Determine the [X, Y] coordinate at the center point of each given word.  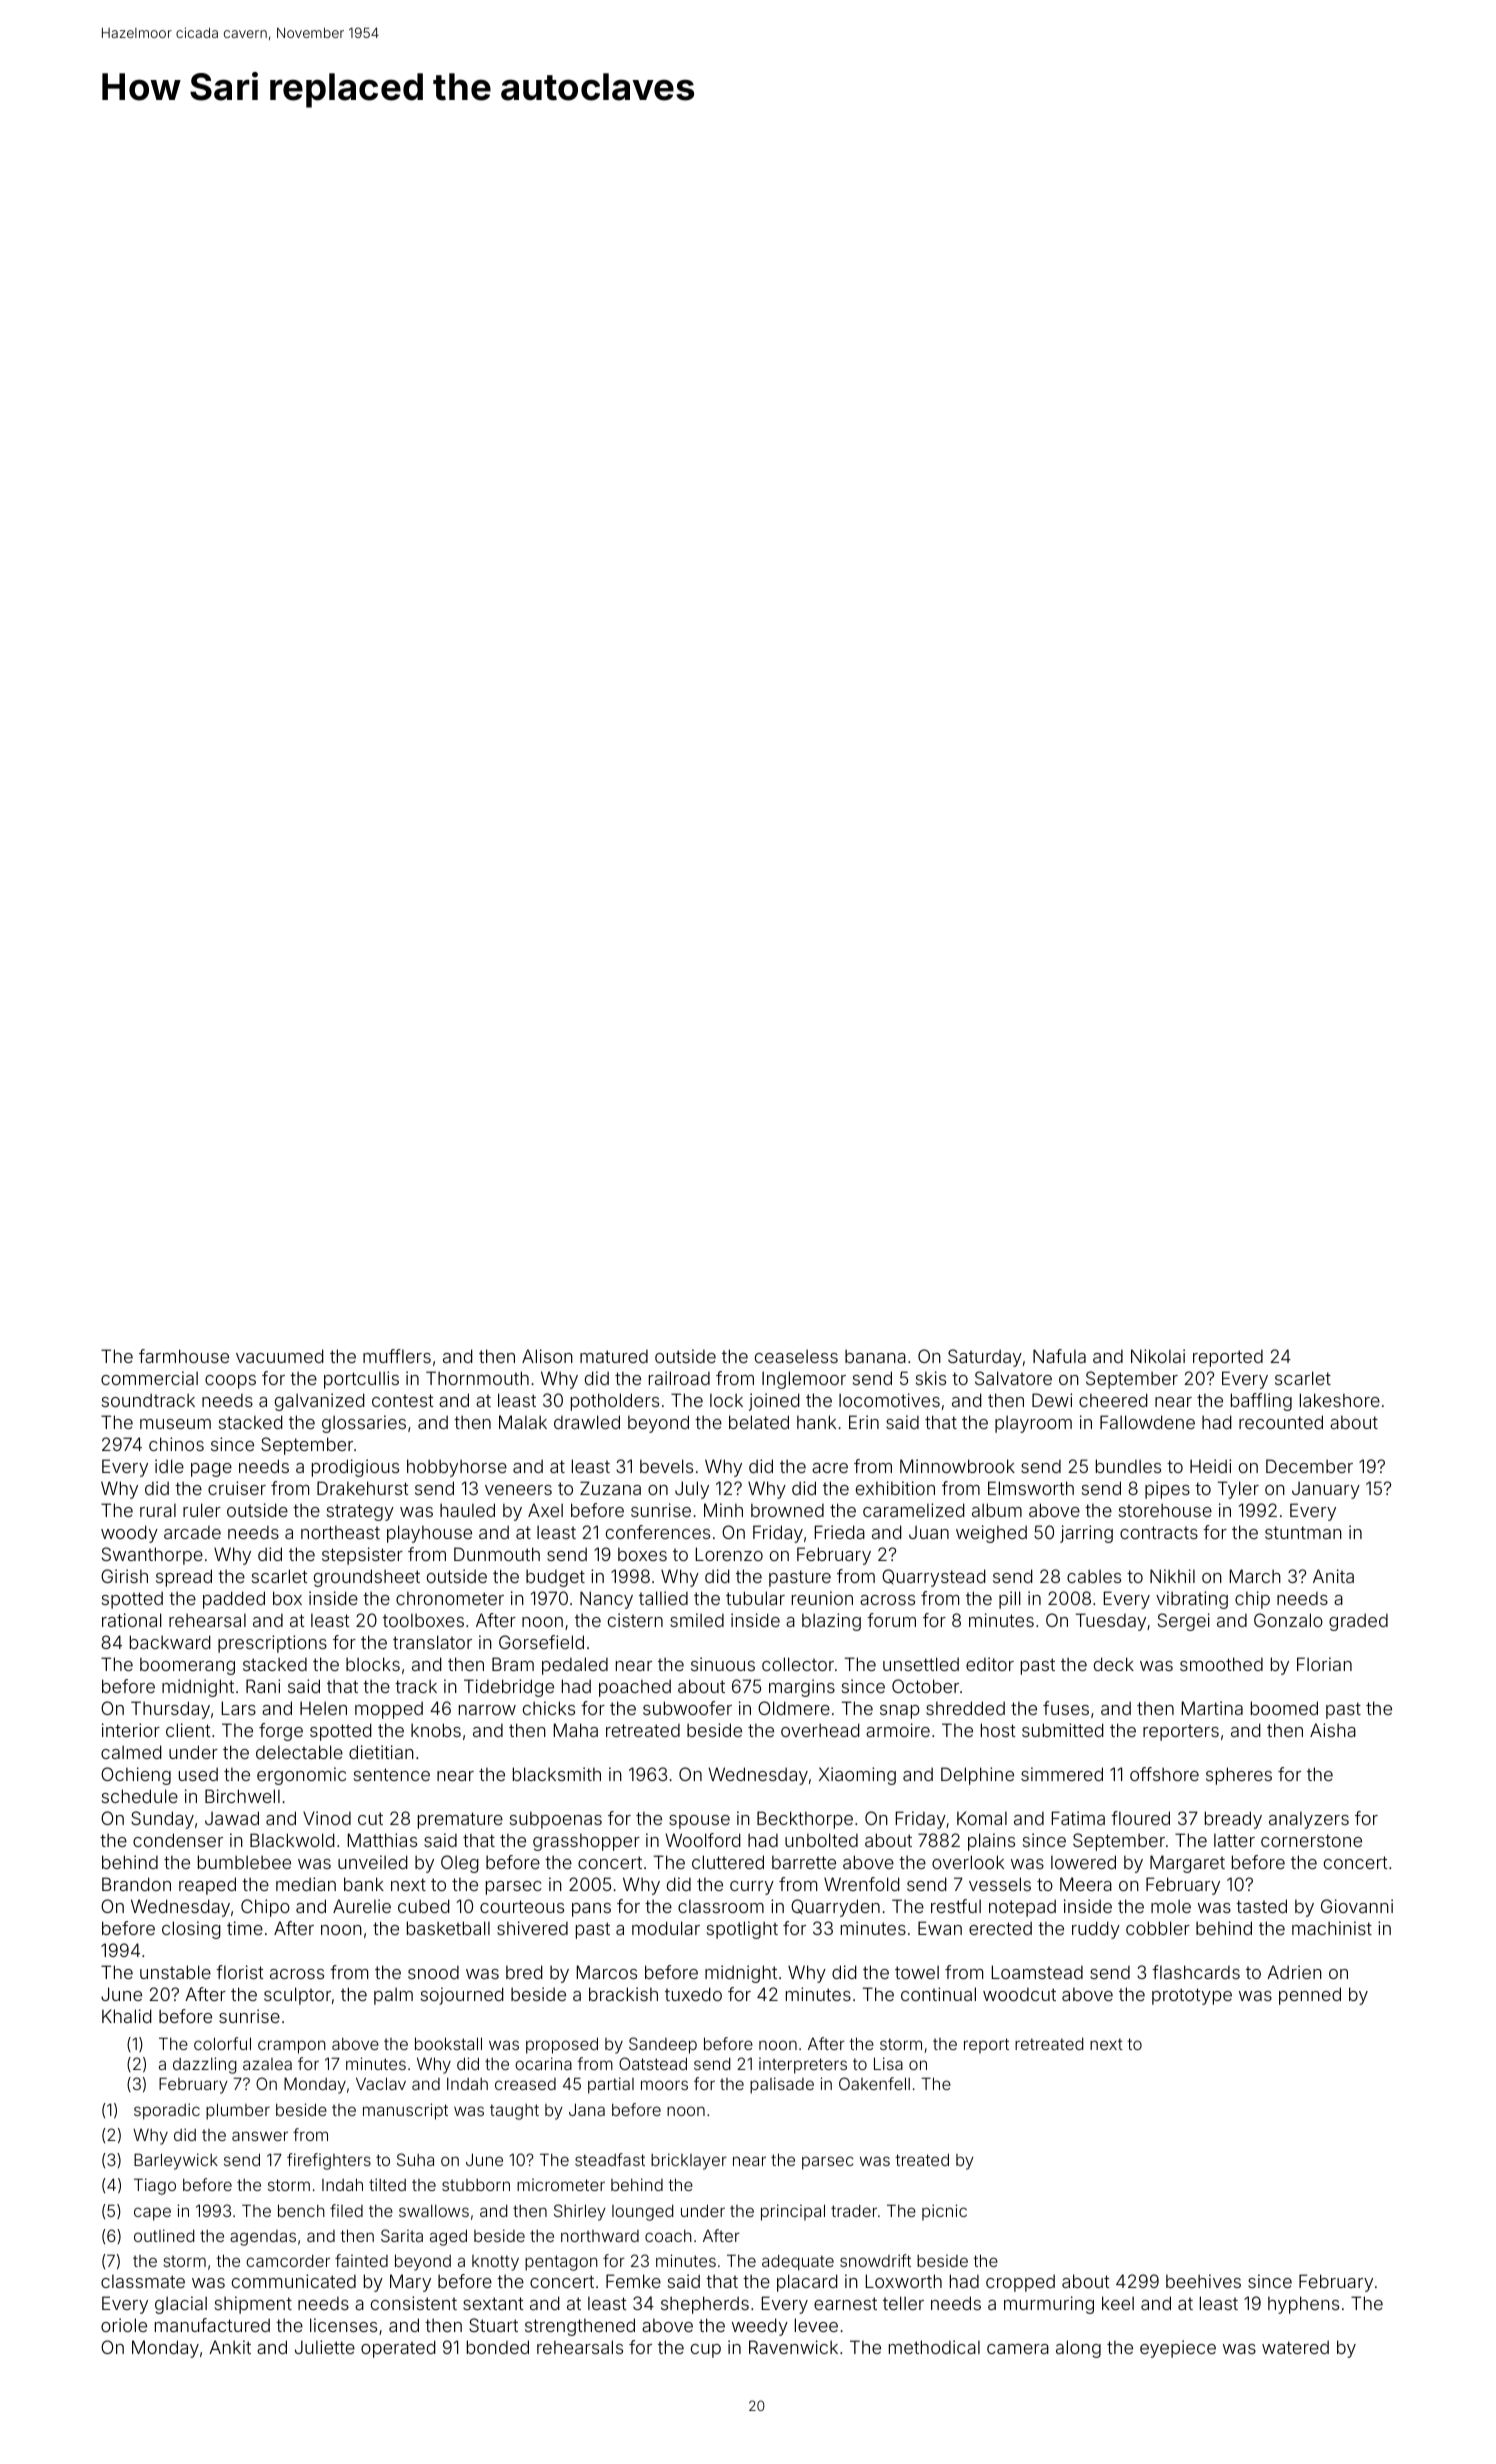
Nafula [1059, 1356]
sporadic [167, 2111]
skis [931, 1378]
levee [816, 2325]
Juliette [325, 2347]
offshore [1164, 1774]
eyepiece [1178, 2349]
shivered [532, 1928]
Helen [323, 1708]
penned [1310, 1996]
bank [364, 1884]
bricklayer [689, 2161]
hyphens [1303, 2305]
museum [175, 1424]
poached [635, 1688]
